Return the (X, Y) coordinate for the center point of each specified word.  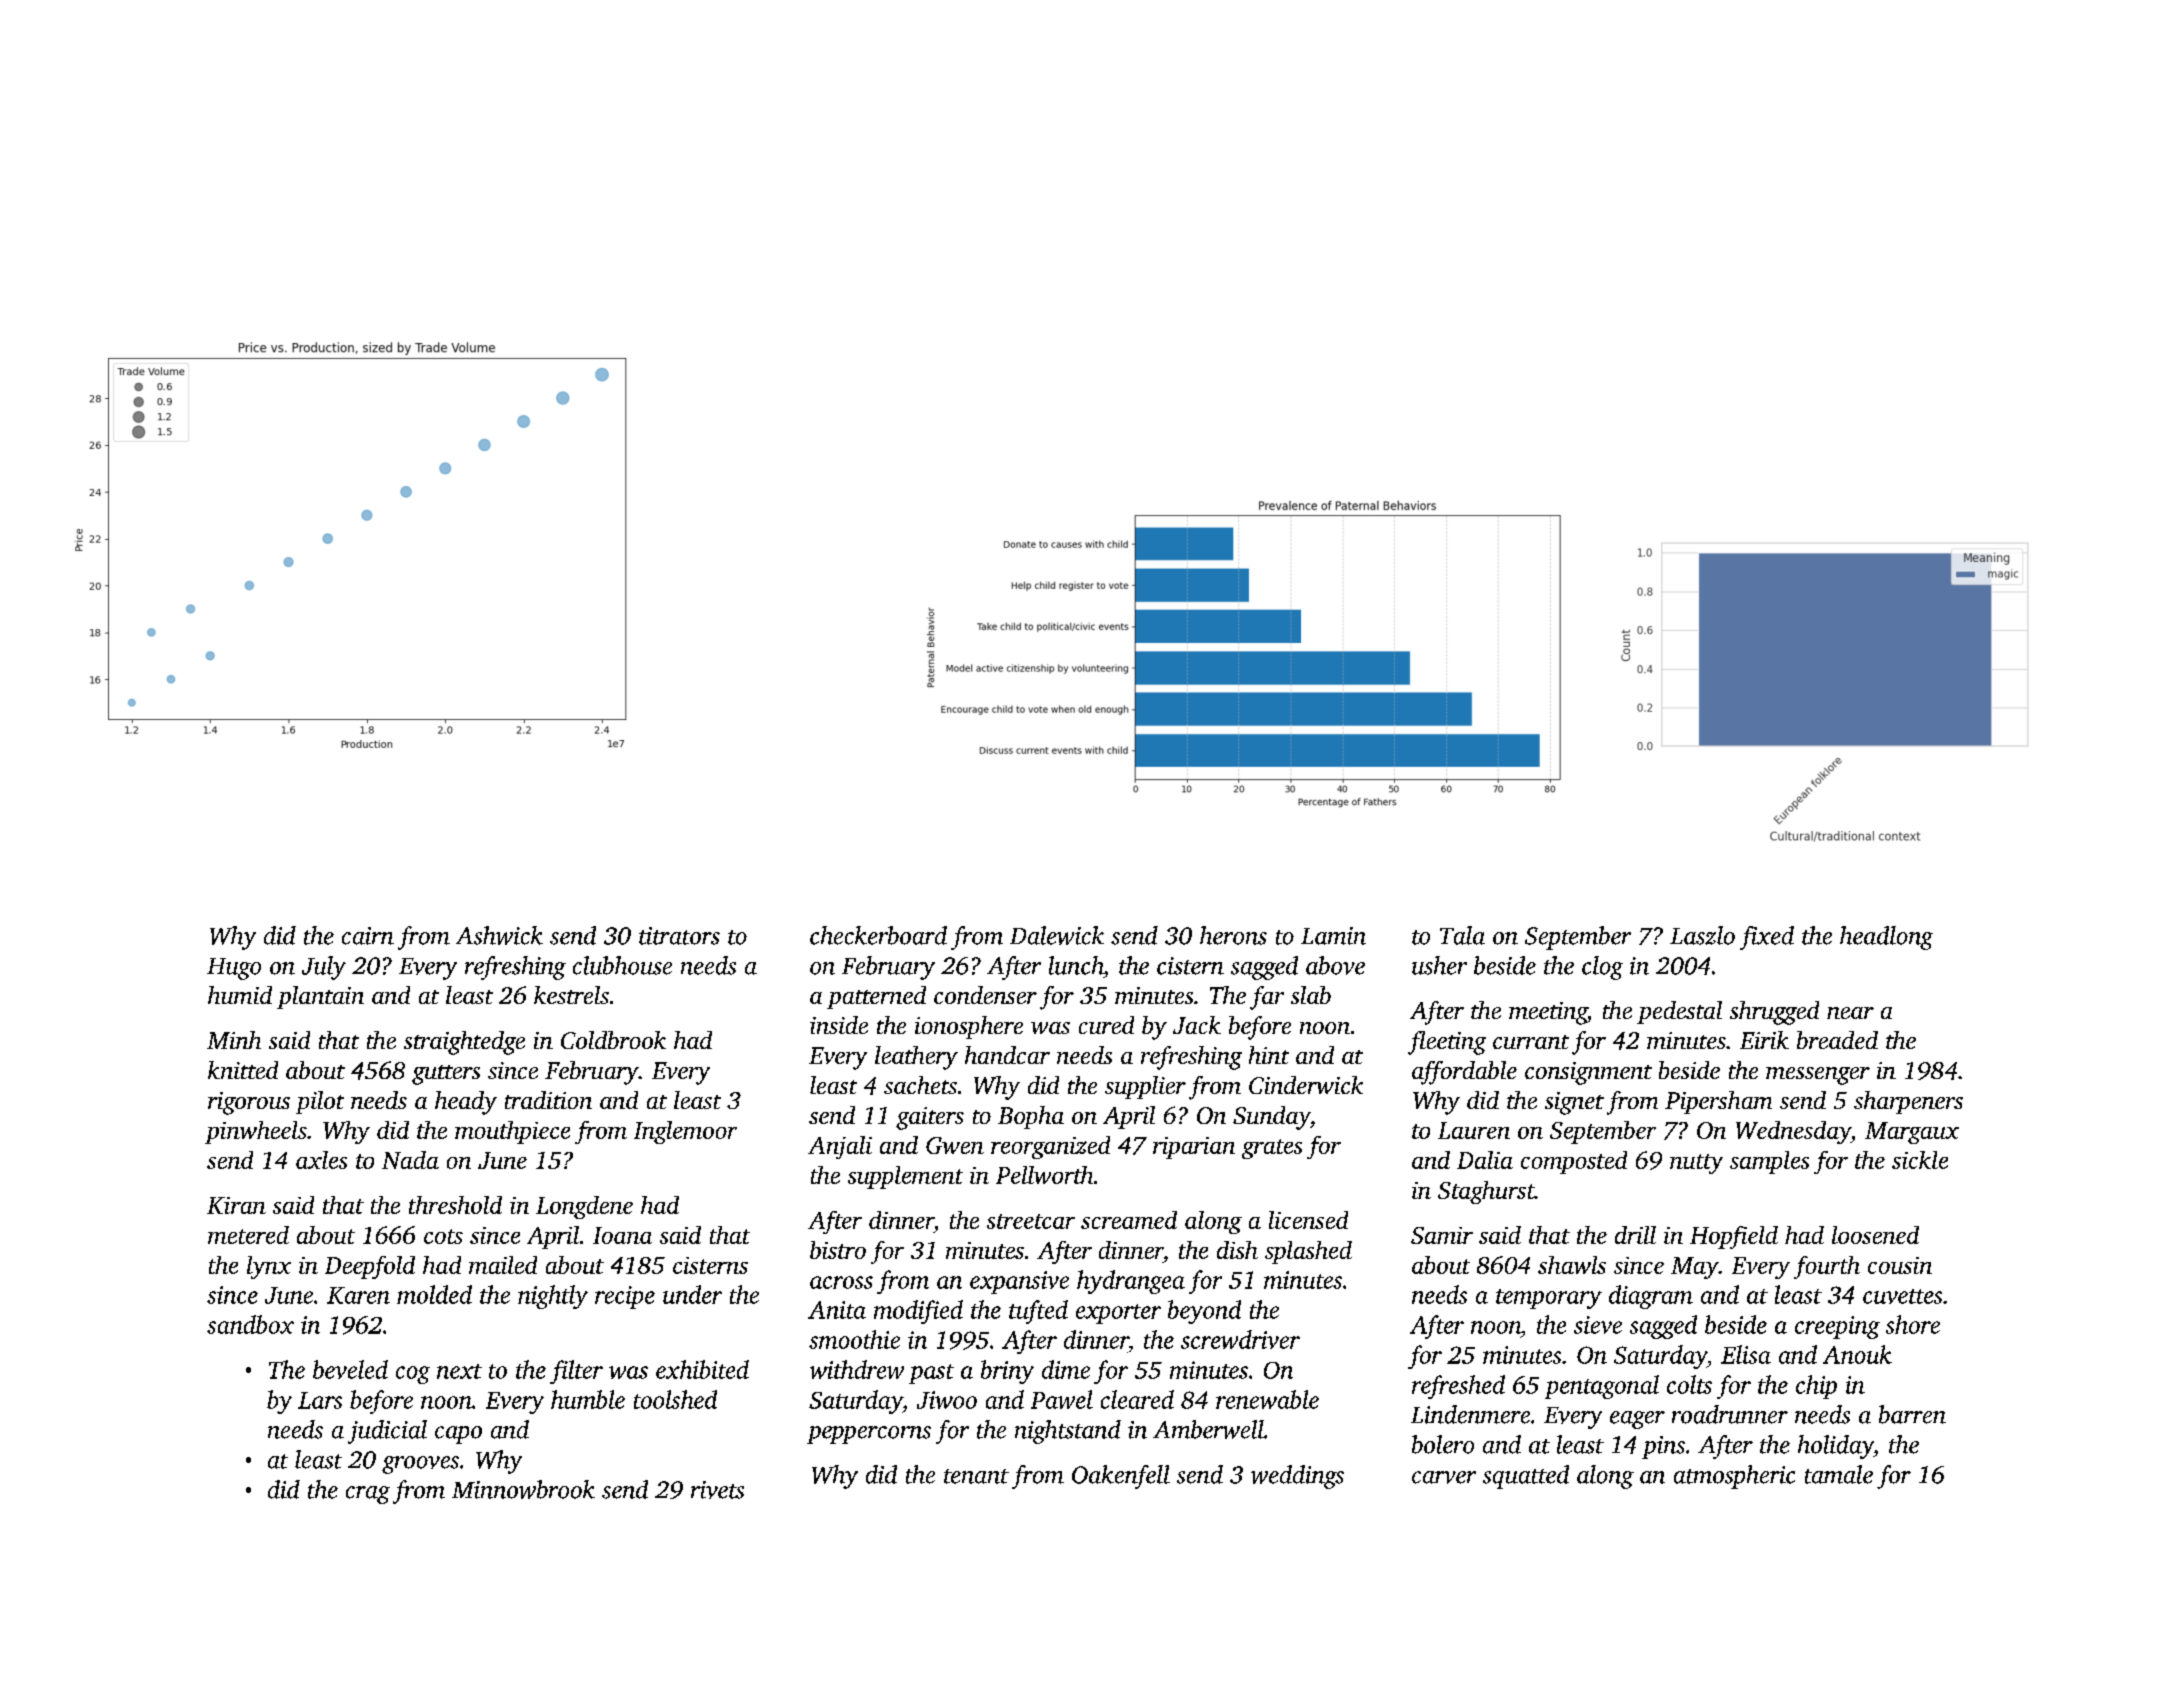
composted (1574, 1162)
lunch (1076, 965)
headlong (1886, 938)
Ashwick (499, 935)
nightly (553, 1297)
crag (368, 1495)
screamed (1129, 1220)
